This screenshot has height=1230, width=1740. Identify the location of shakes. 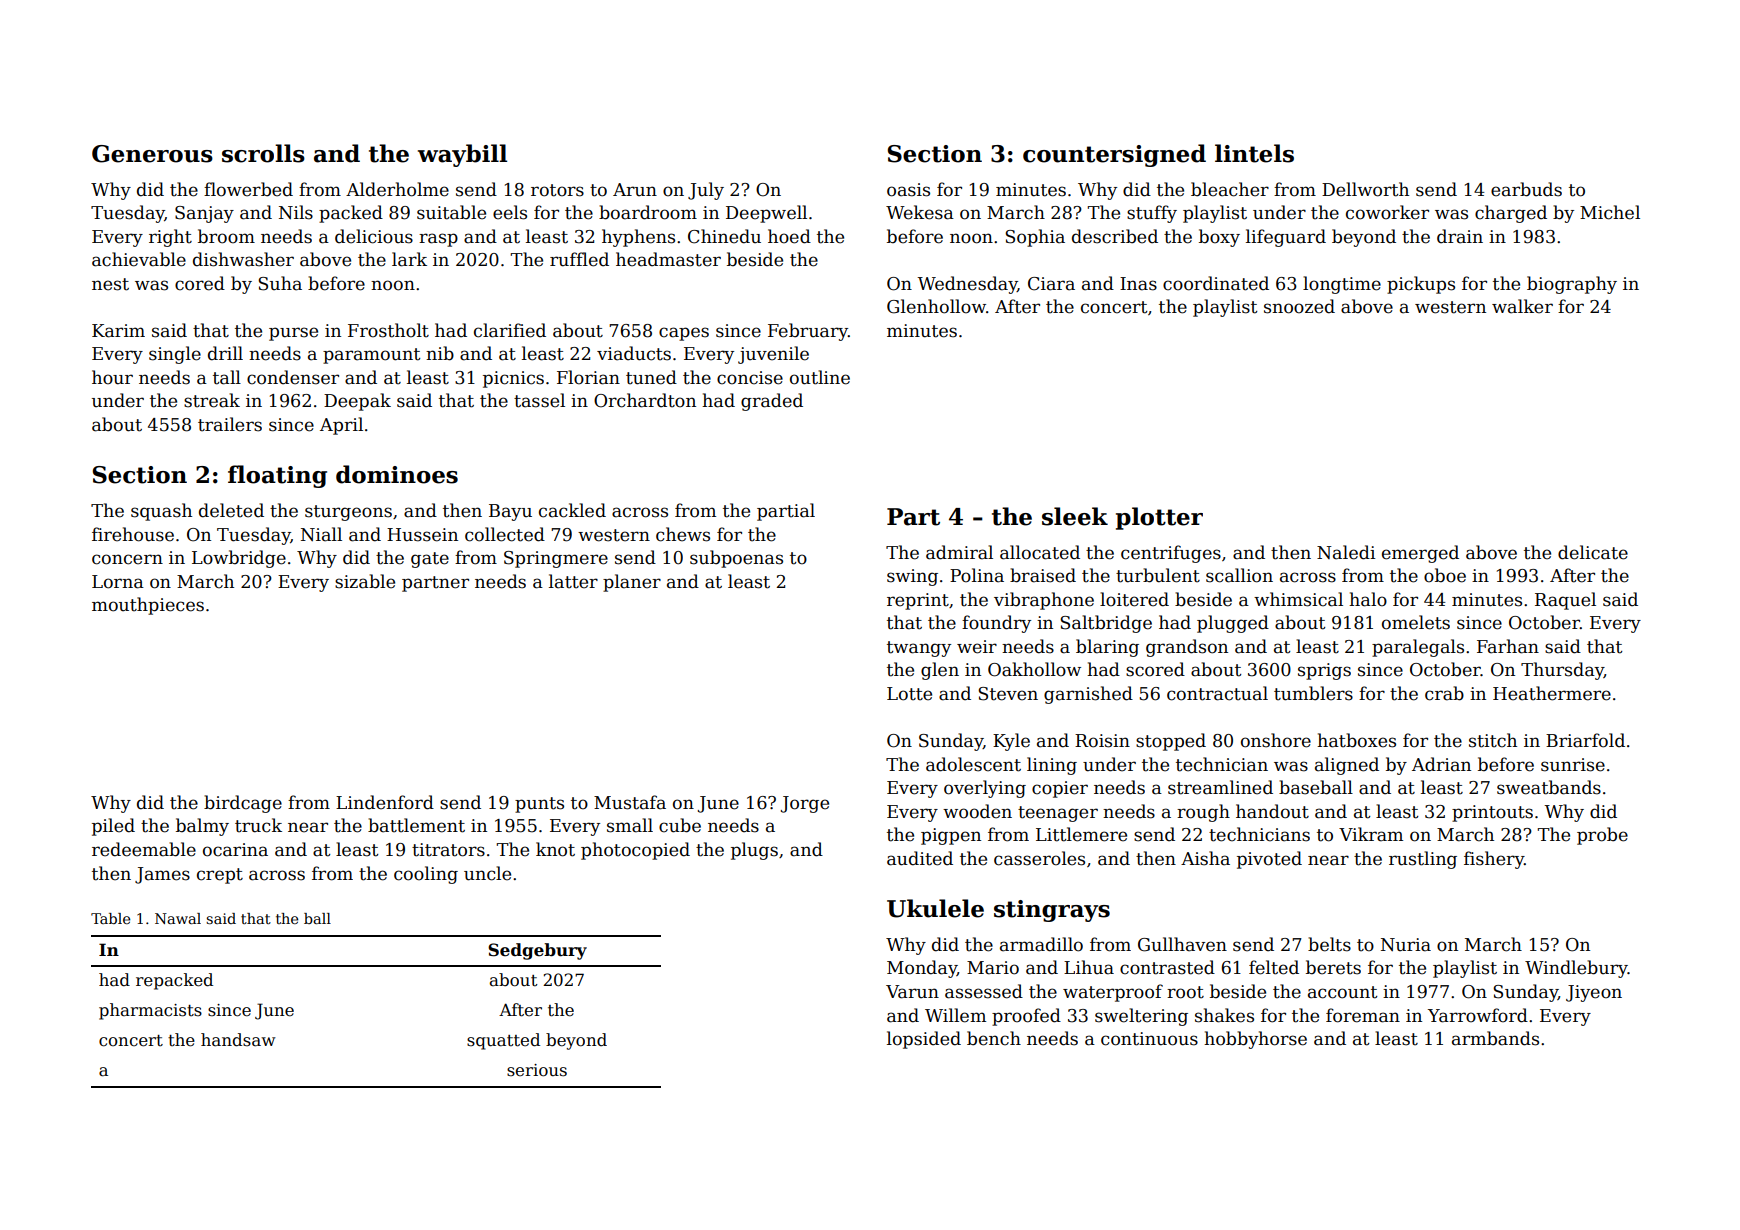
(1224, 1015).
